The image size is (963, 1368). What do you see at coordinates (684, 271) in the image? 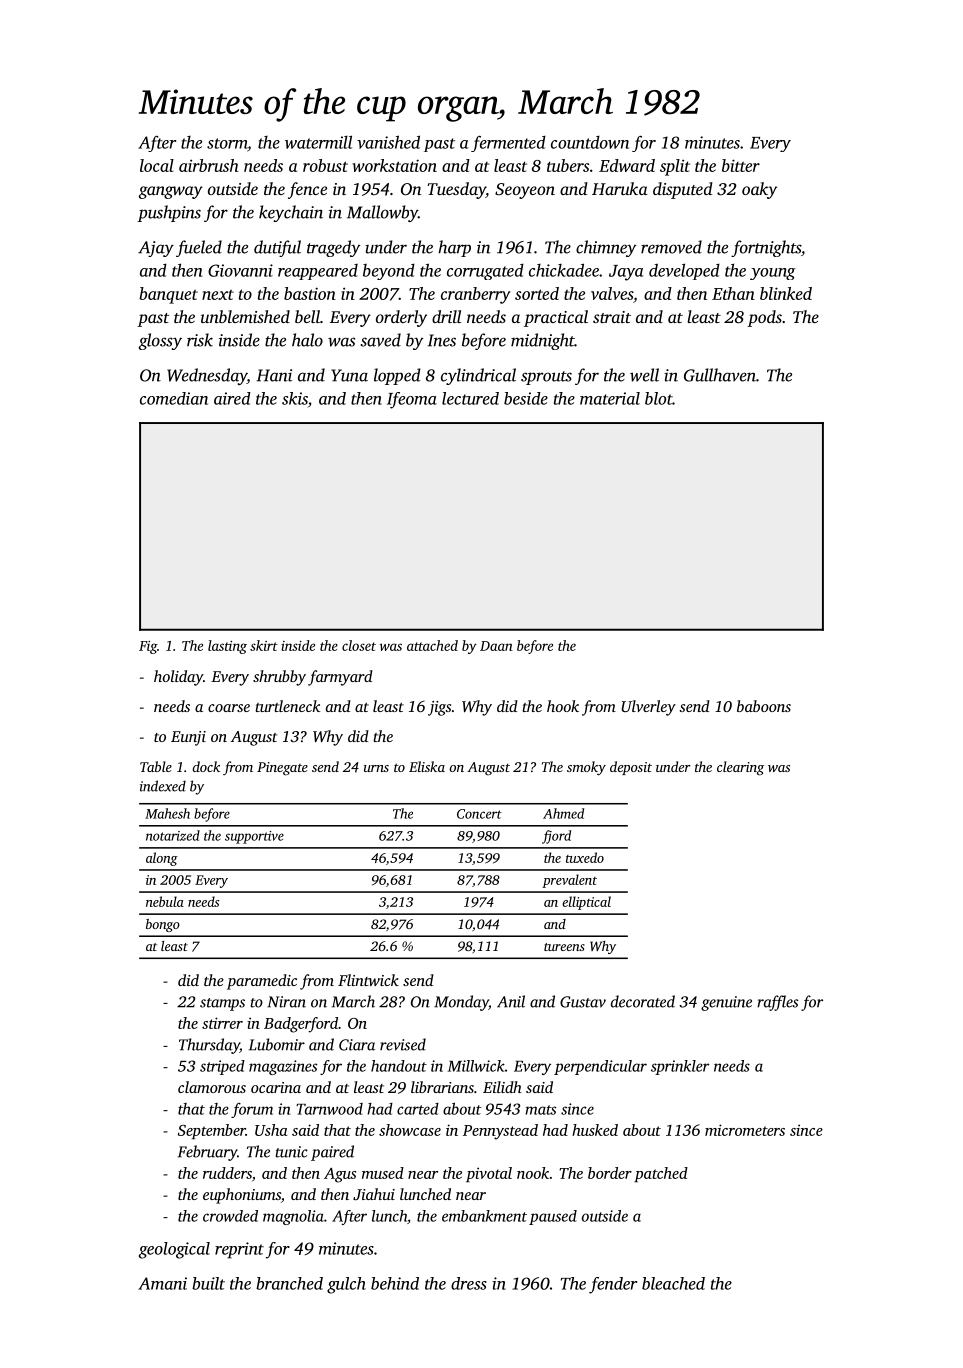
I see `developed` at bounding box center [684, 271].
